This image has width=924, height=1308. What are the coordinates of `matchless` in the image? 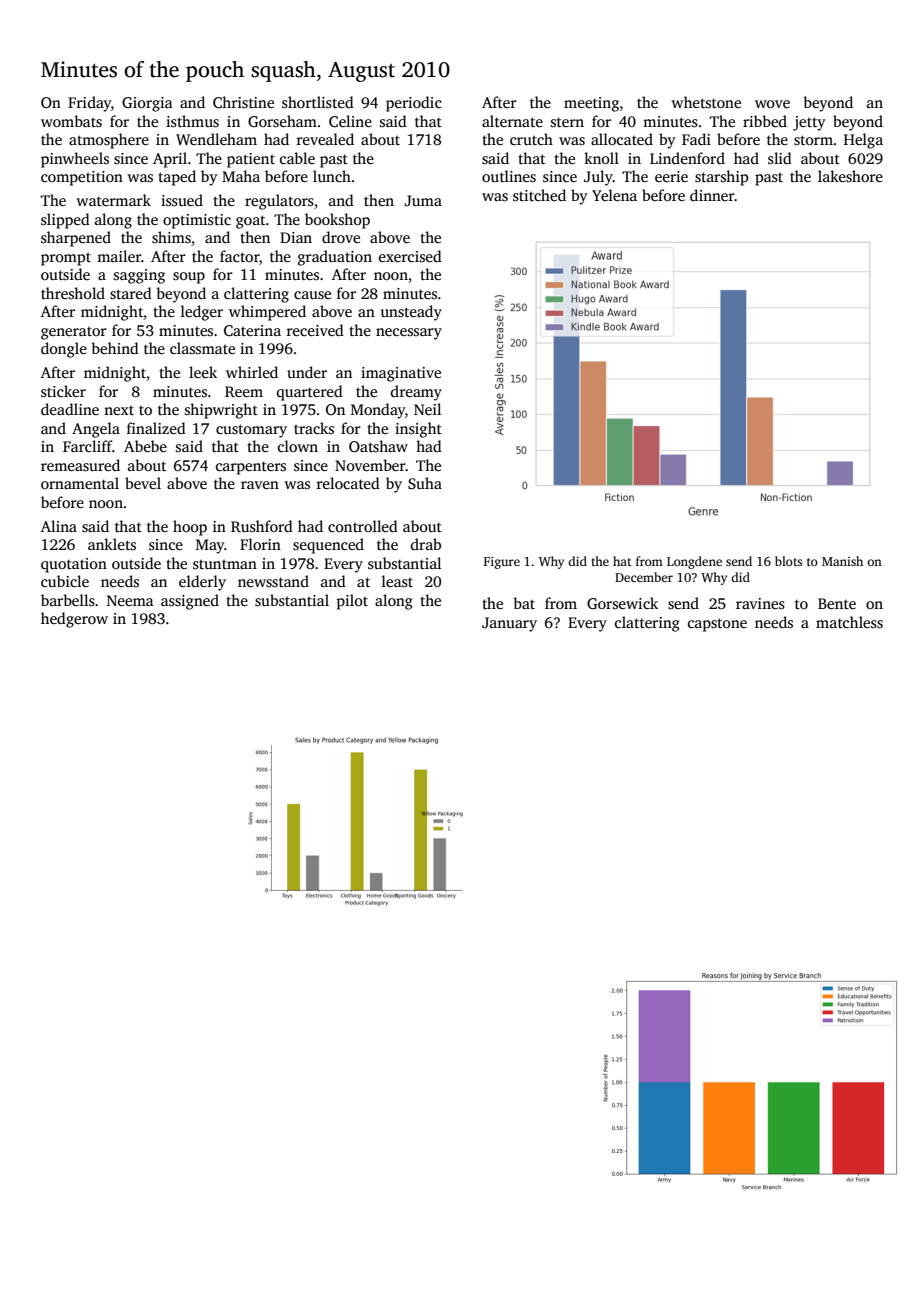 It's located at (849, 622).
